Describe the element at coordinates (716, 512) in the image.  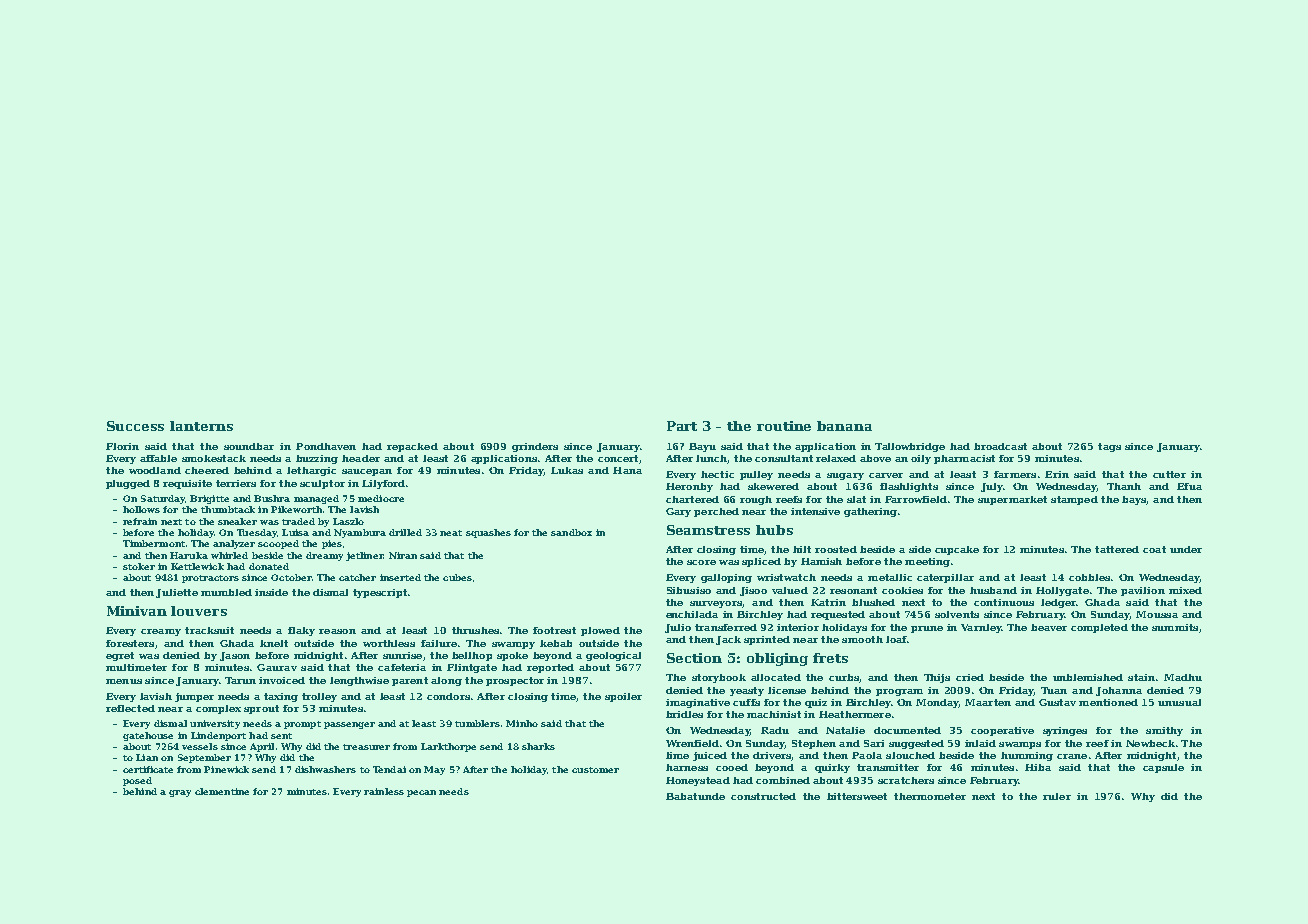
I see `perched` at that location.
